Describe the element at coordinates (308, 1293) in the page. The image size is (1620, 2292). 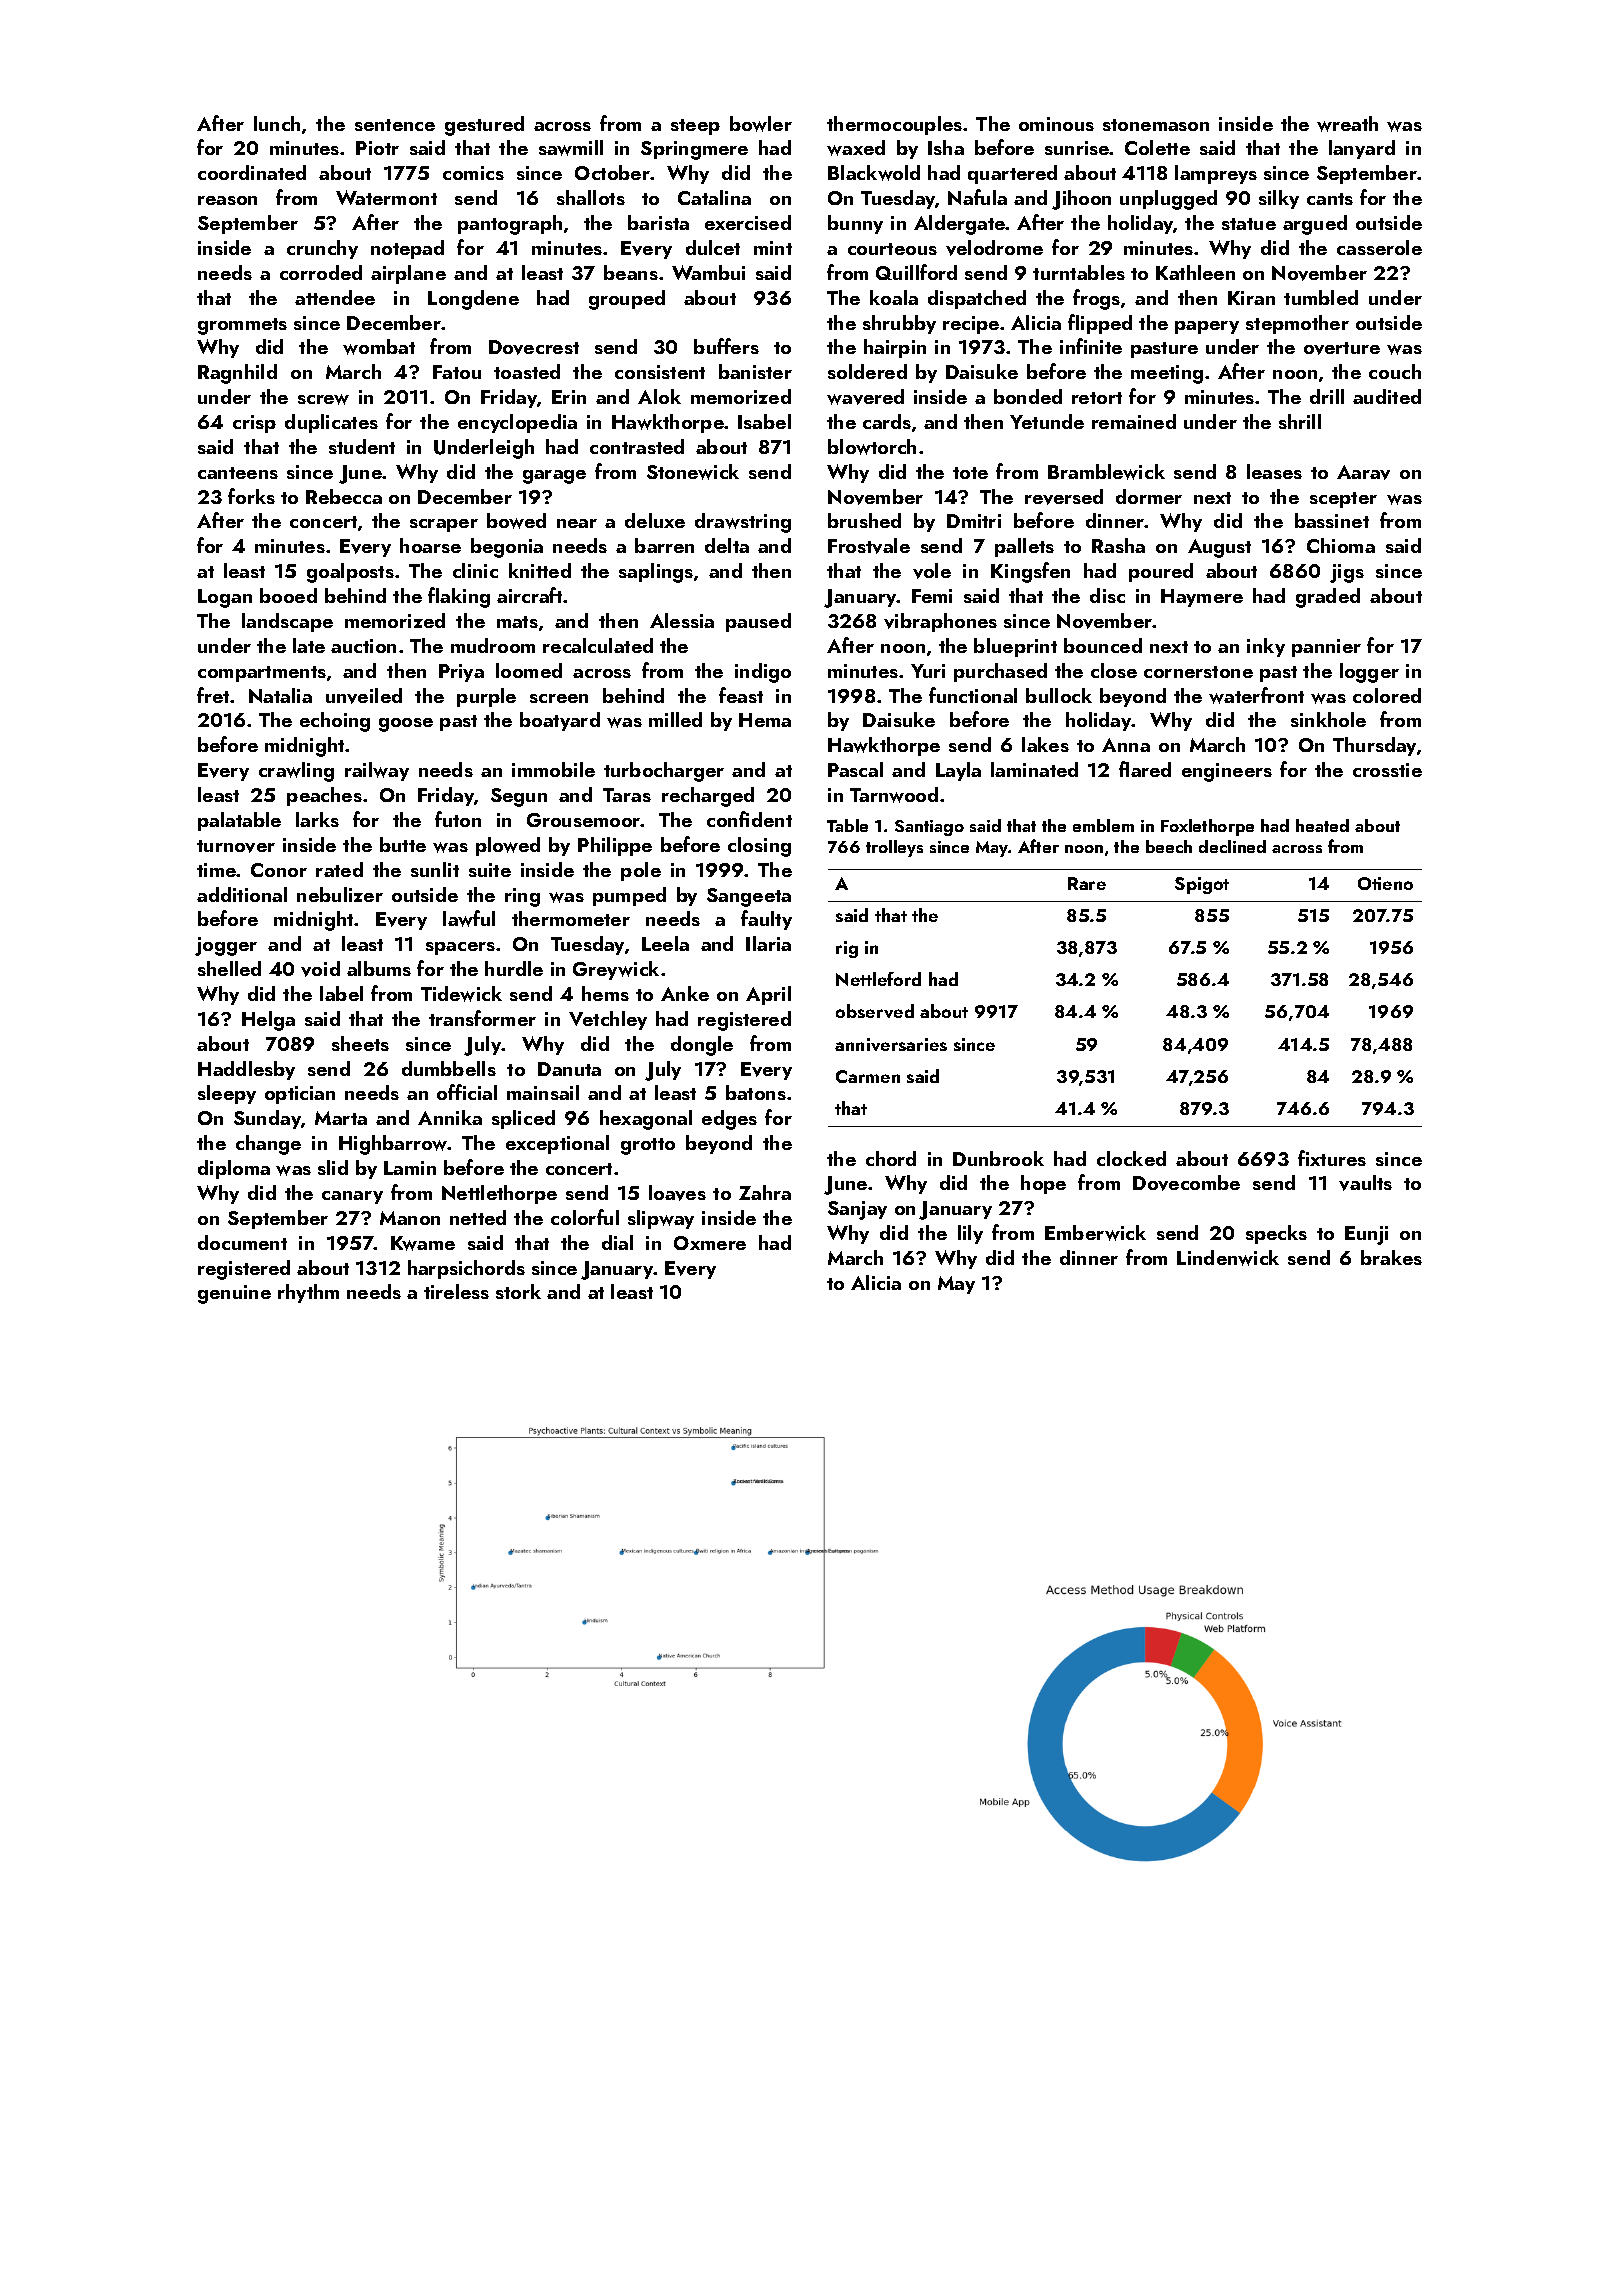
I see `rhythm` at that location.
